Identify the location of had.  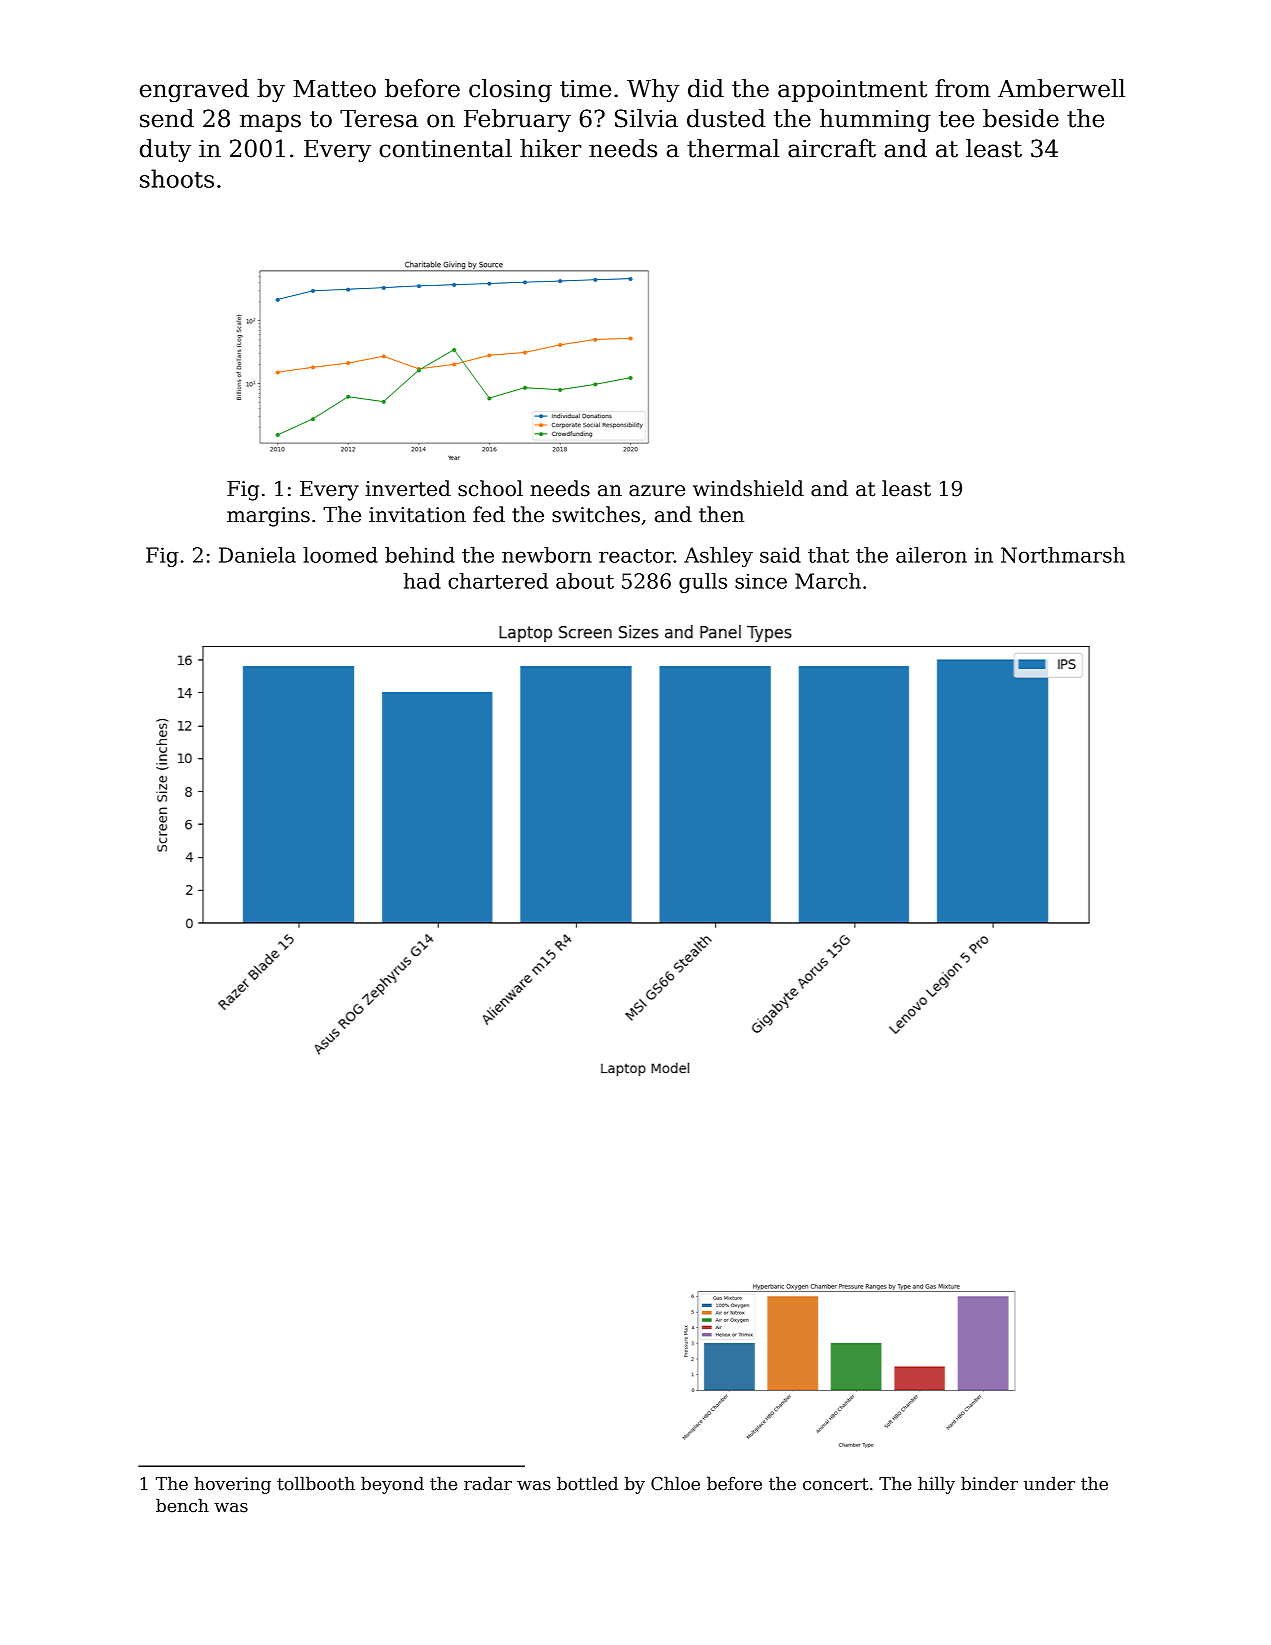
(422, 581).
